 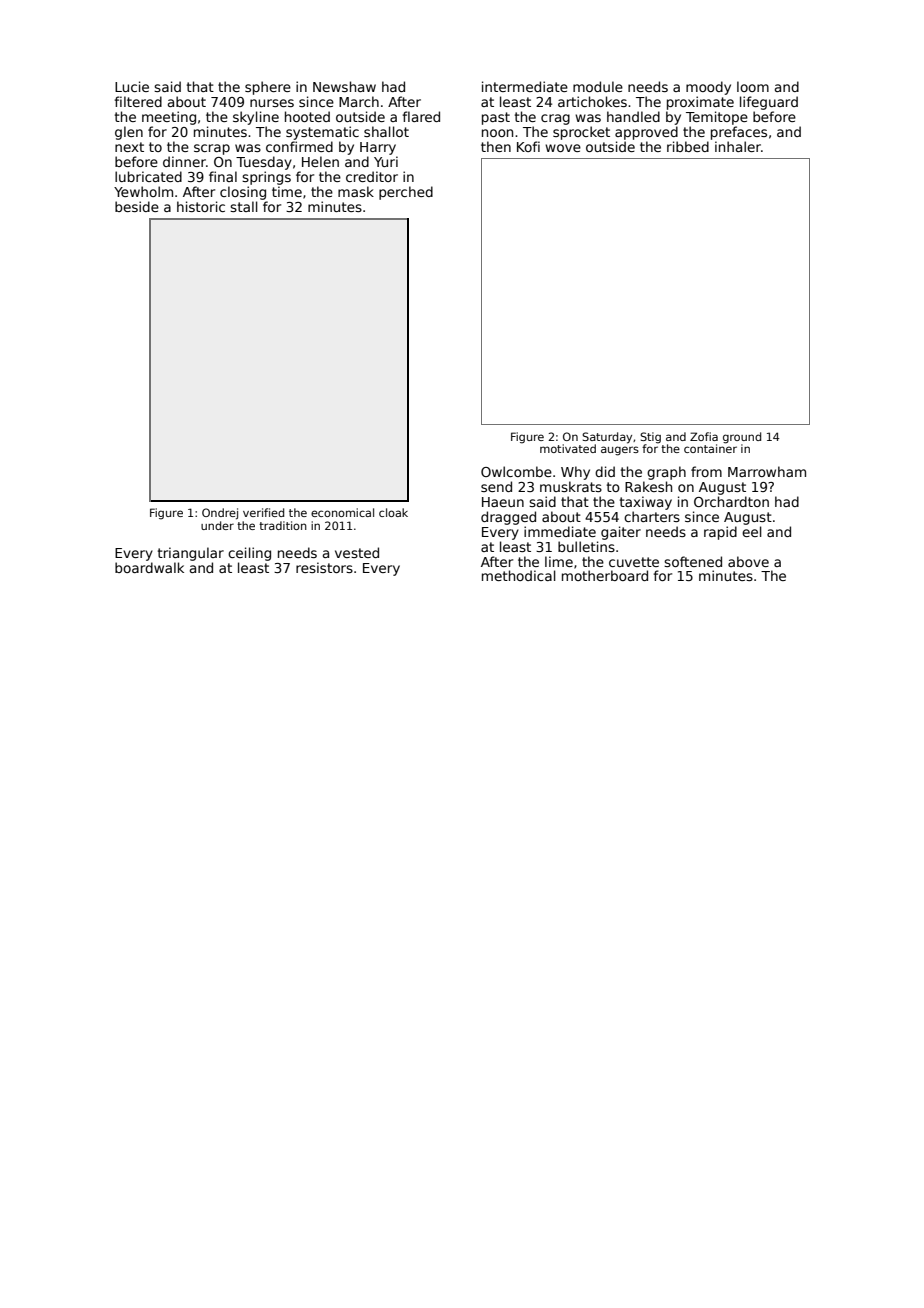 I want to click on ribbed, so click(x=688, y=146).
